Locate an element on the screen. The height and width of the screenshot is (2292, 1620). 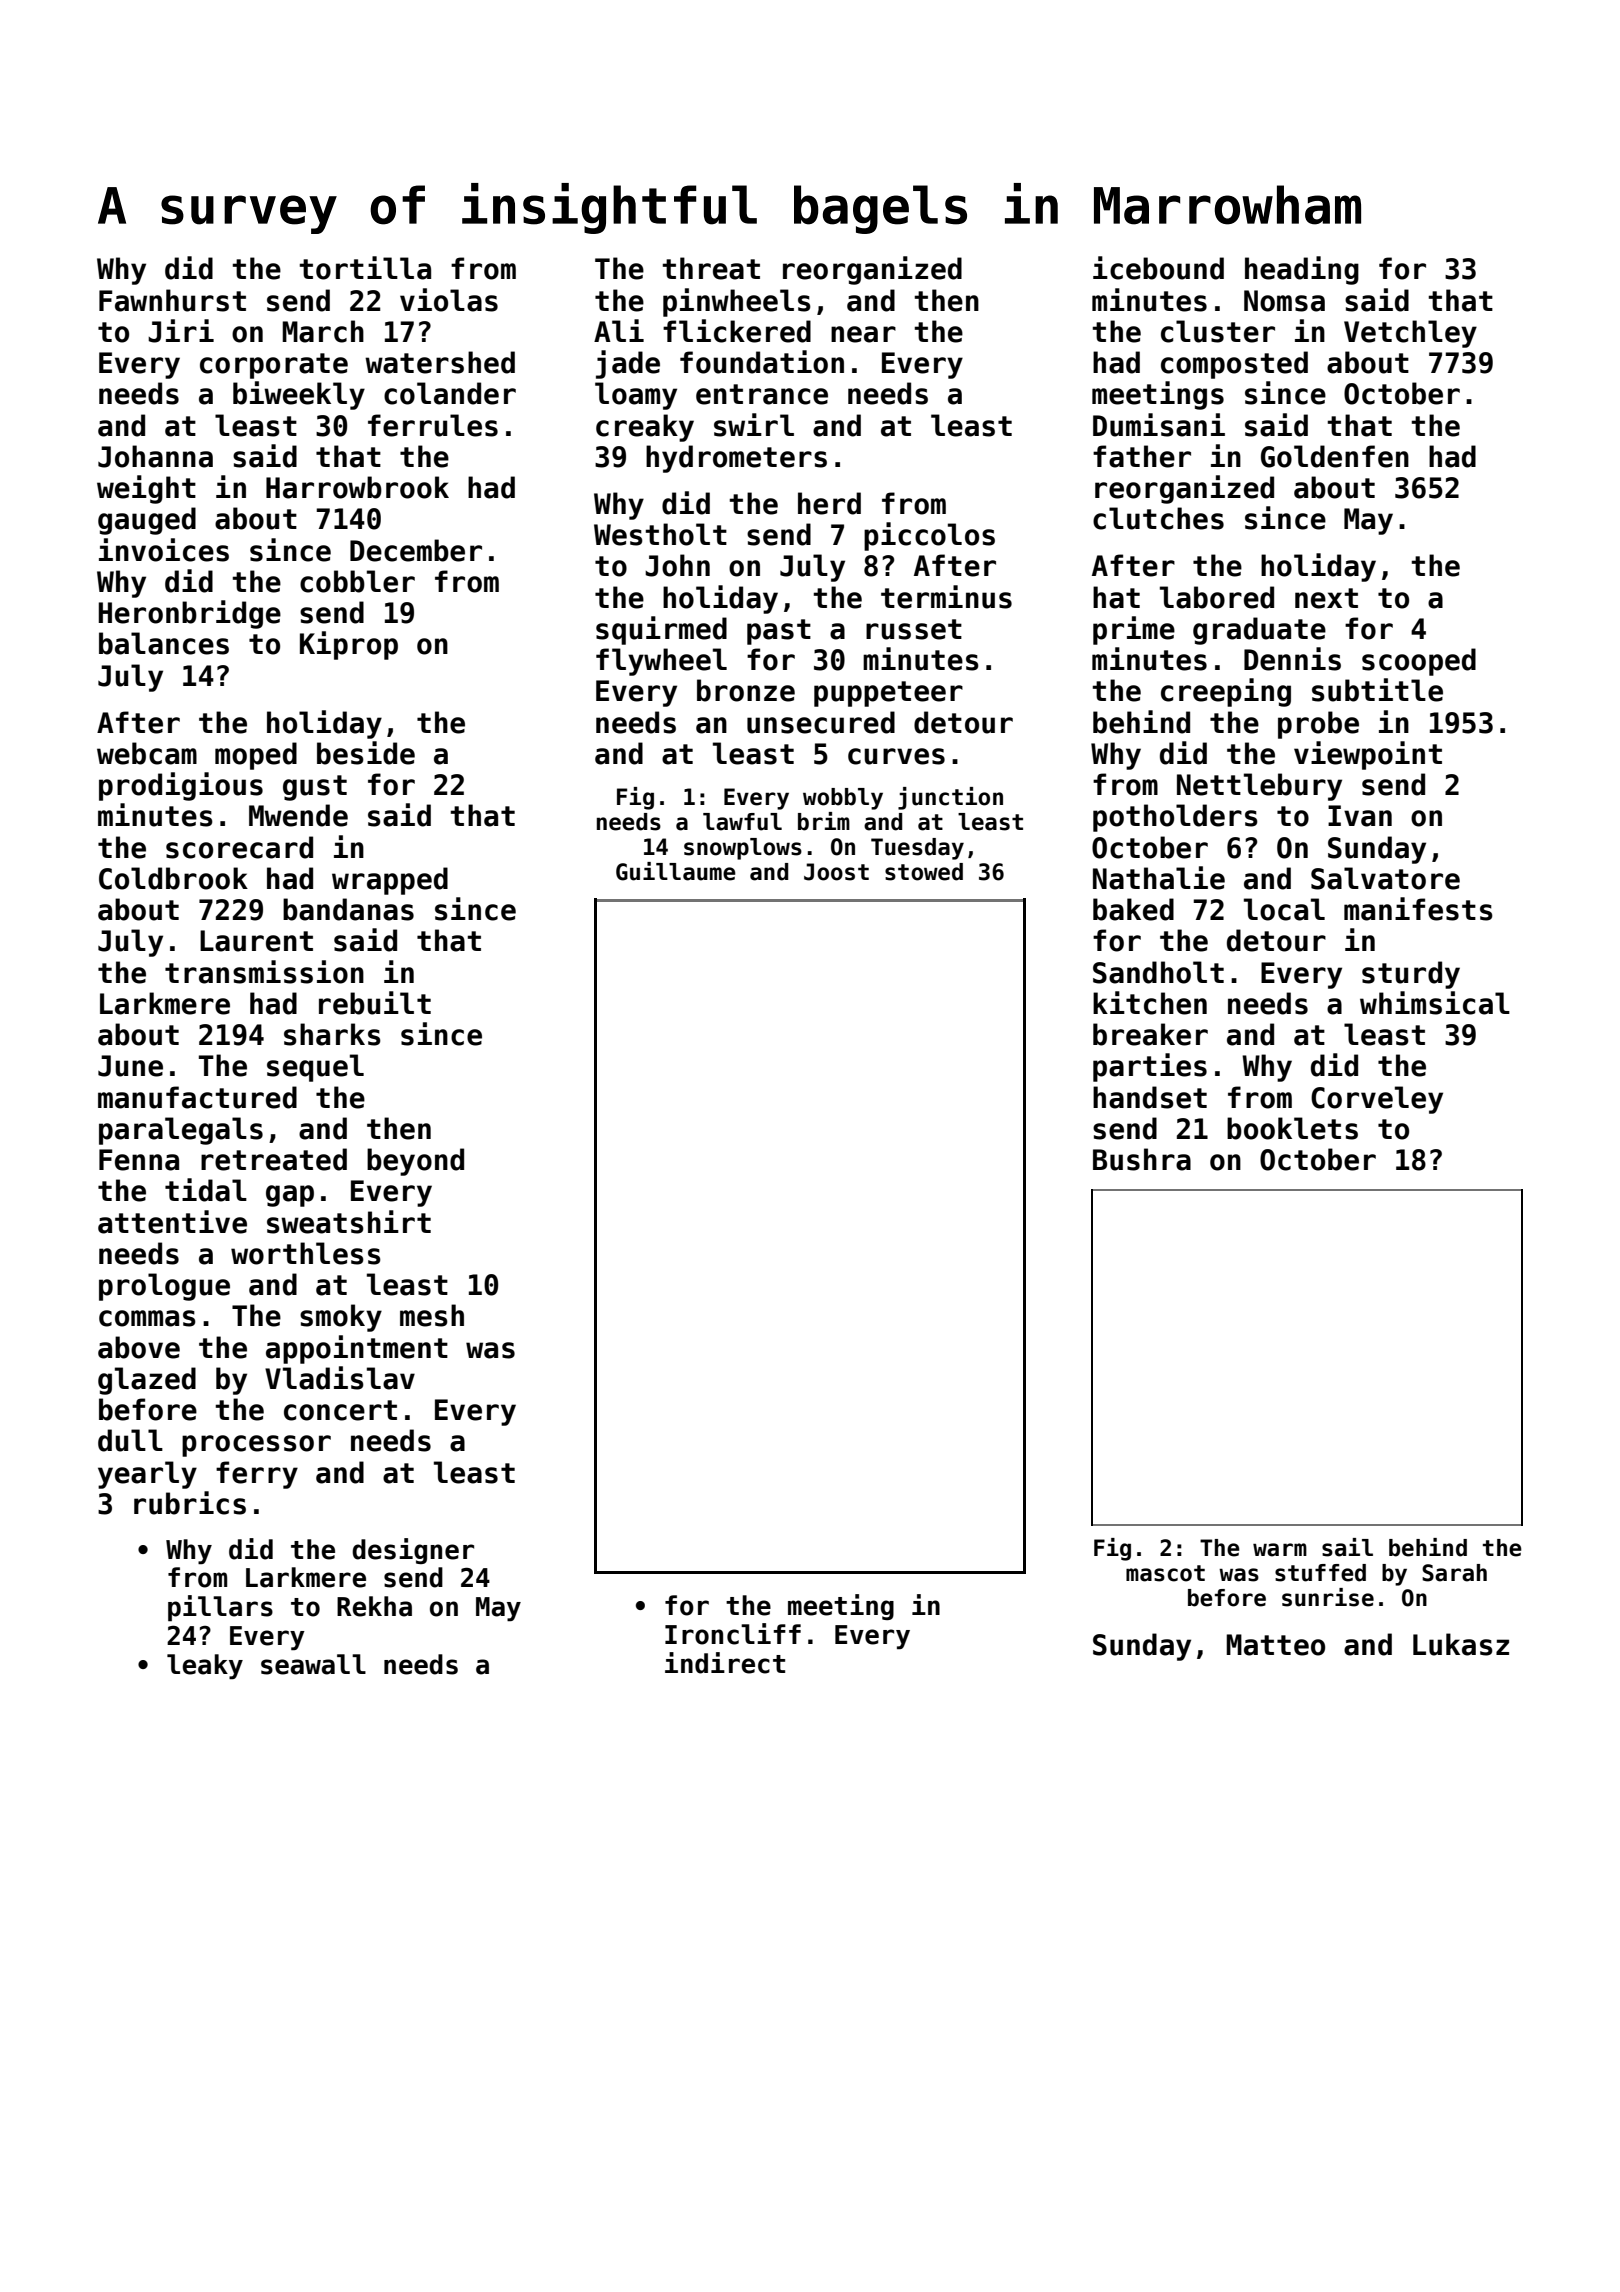
flywheel is located at coordinates (661, 662).
